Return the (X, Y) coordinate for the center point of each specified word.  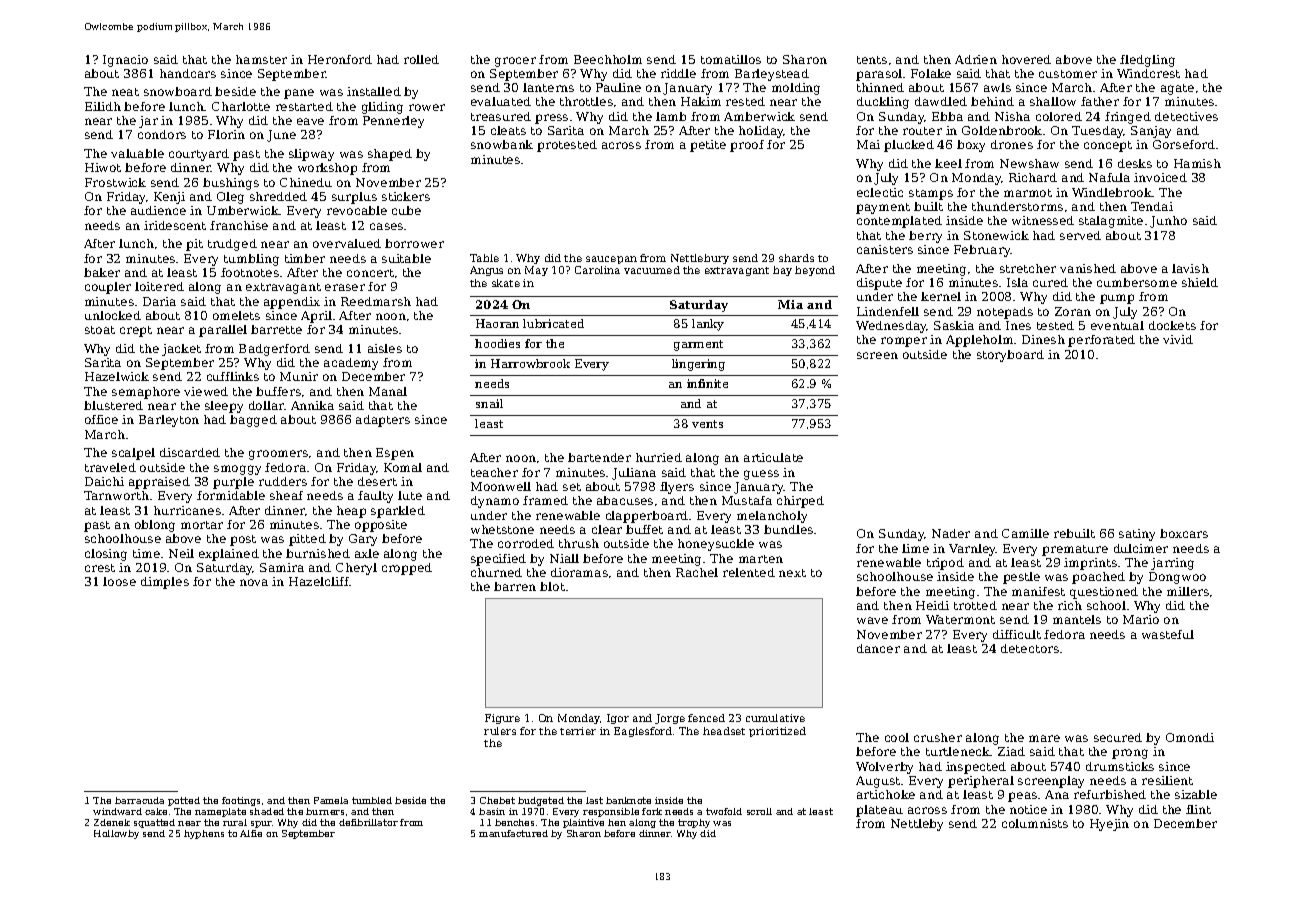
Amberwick (759, 116)
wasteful (1168, 634)
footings (241, 801)
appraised (159, 483)
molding (796, 89)
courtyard (199, 155)
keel (948, 163)
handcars (188, 73)
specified (498, 560)
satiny (1137, 535)
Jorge (670, 719)
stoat (100, 330)
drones (1012, 144)
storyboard (1010, 356)
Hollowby (116, 834)
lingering (698, 365)
